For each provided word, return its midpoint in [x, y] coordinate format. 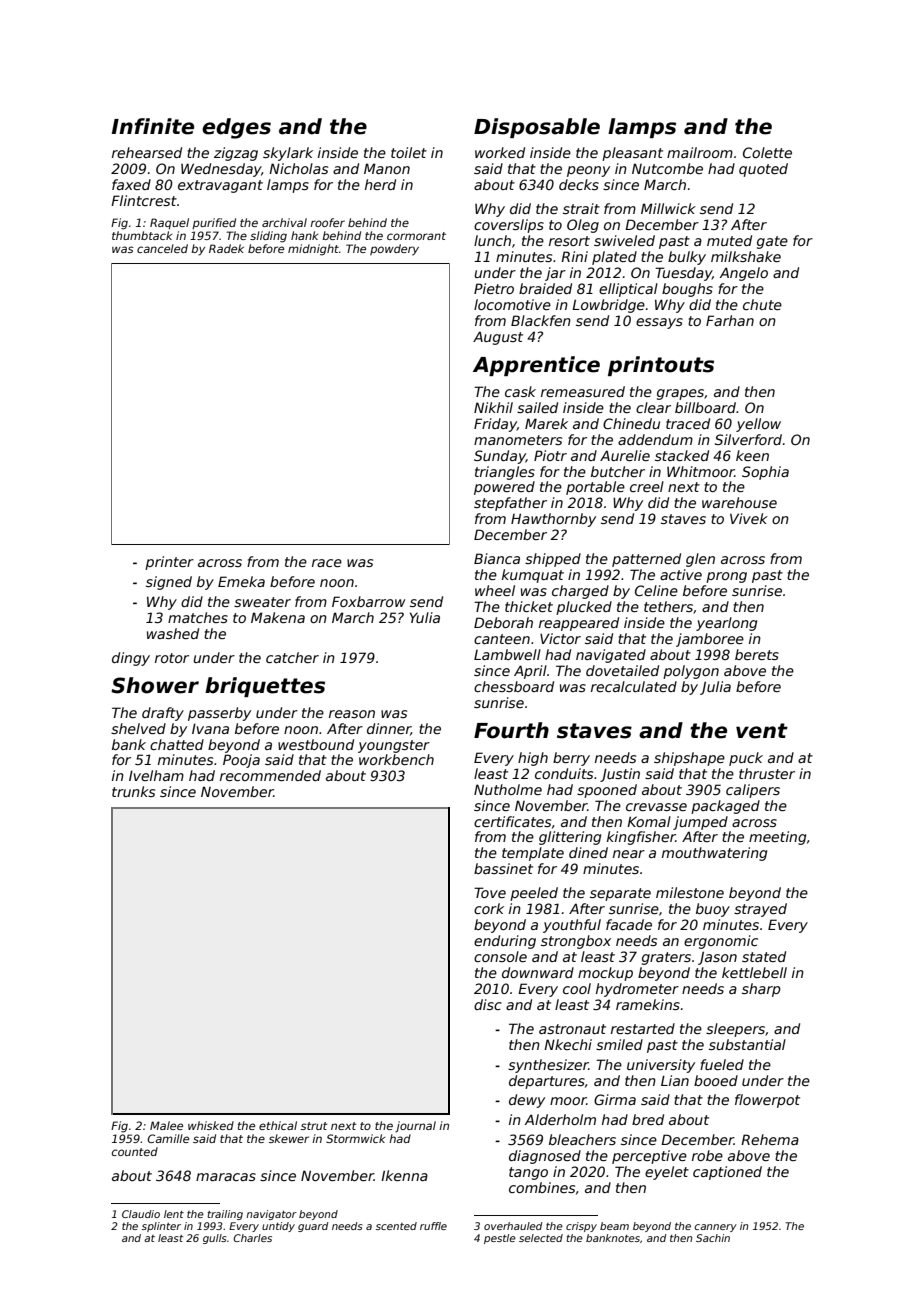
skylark [288, 154]
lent [174, 1214]
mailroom [700, 152]
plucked [584, 608]
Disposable [537, 128]
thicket [529, 606]
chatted [177, 744]
